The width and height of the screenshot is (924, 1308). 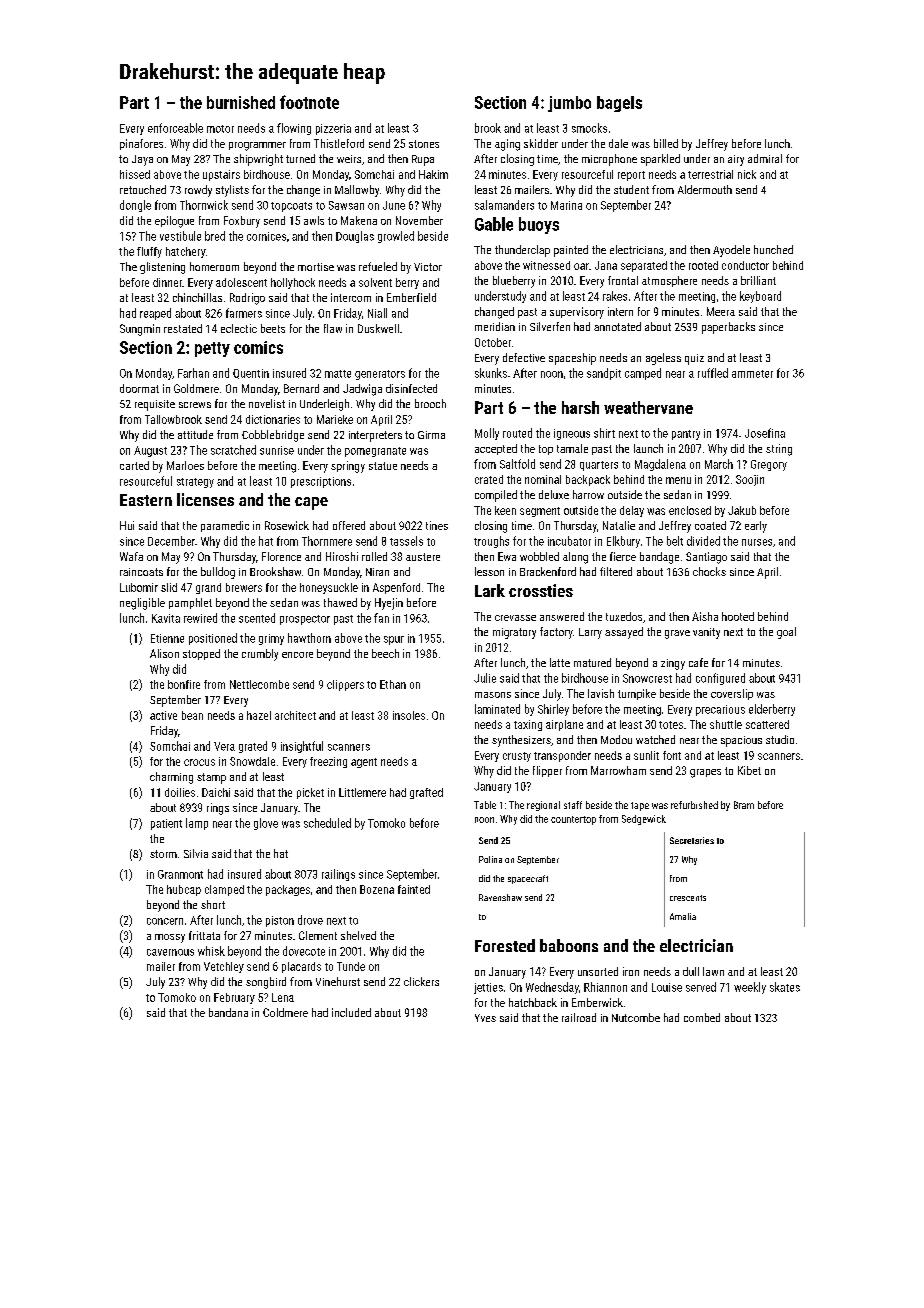 I want to click on Mallowby, so click(x=357, y=191).
